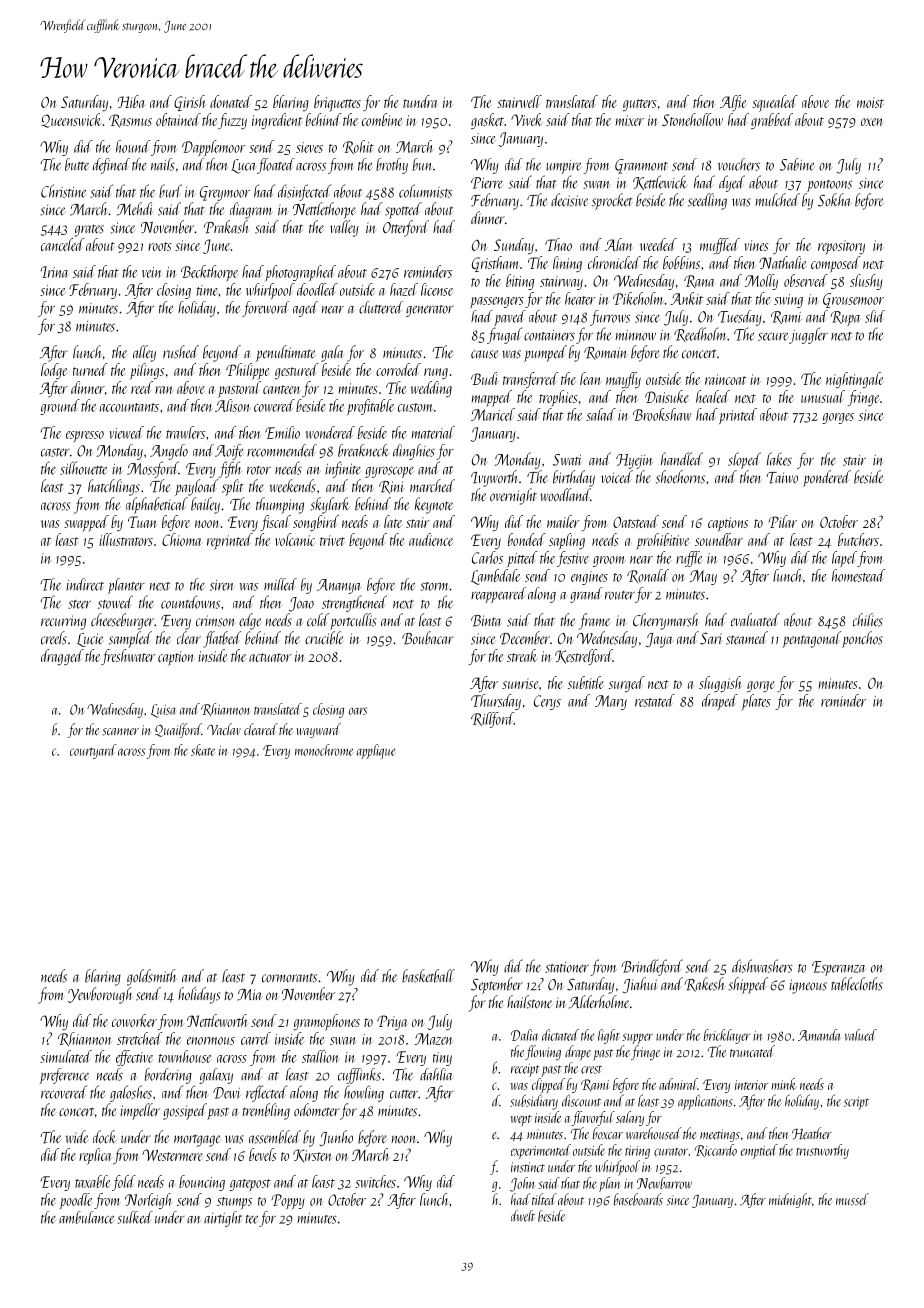 The image size is (924, 1308). Describe the element at coordinates (857, 984) in the page. I see `tablecloths` at that location.
